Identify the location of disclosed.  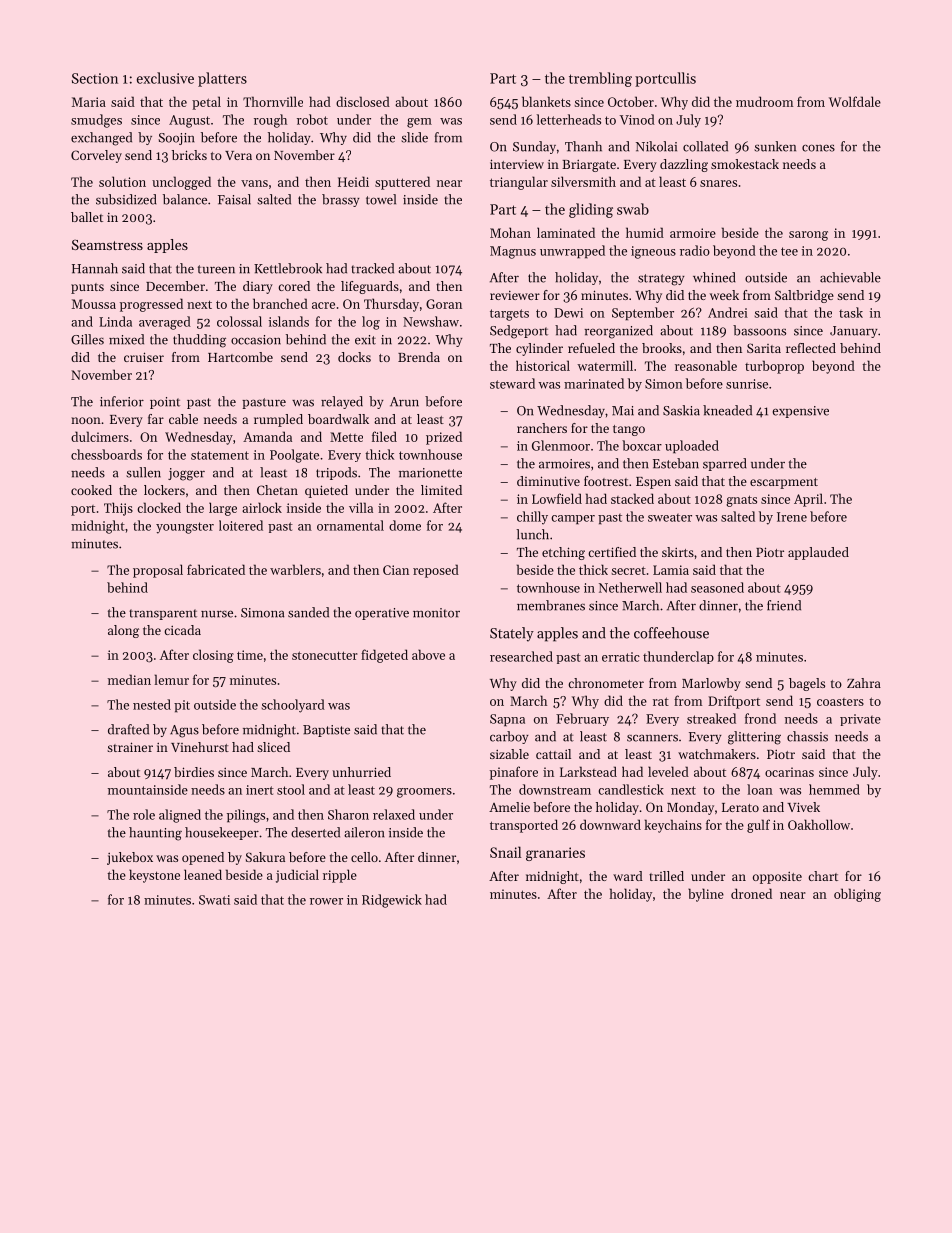
(363, 101).
